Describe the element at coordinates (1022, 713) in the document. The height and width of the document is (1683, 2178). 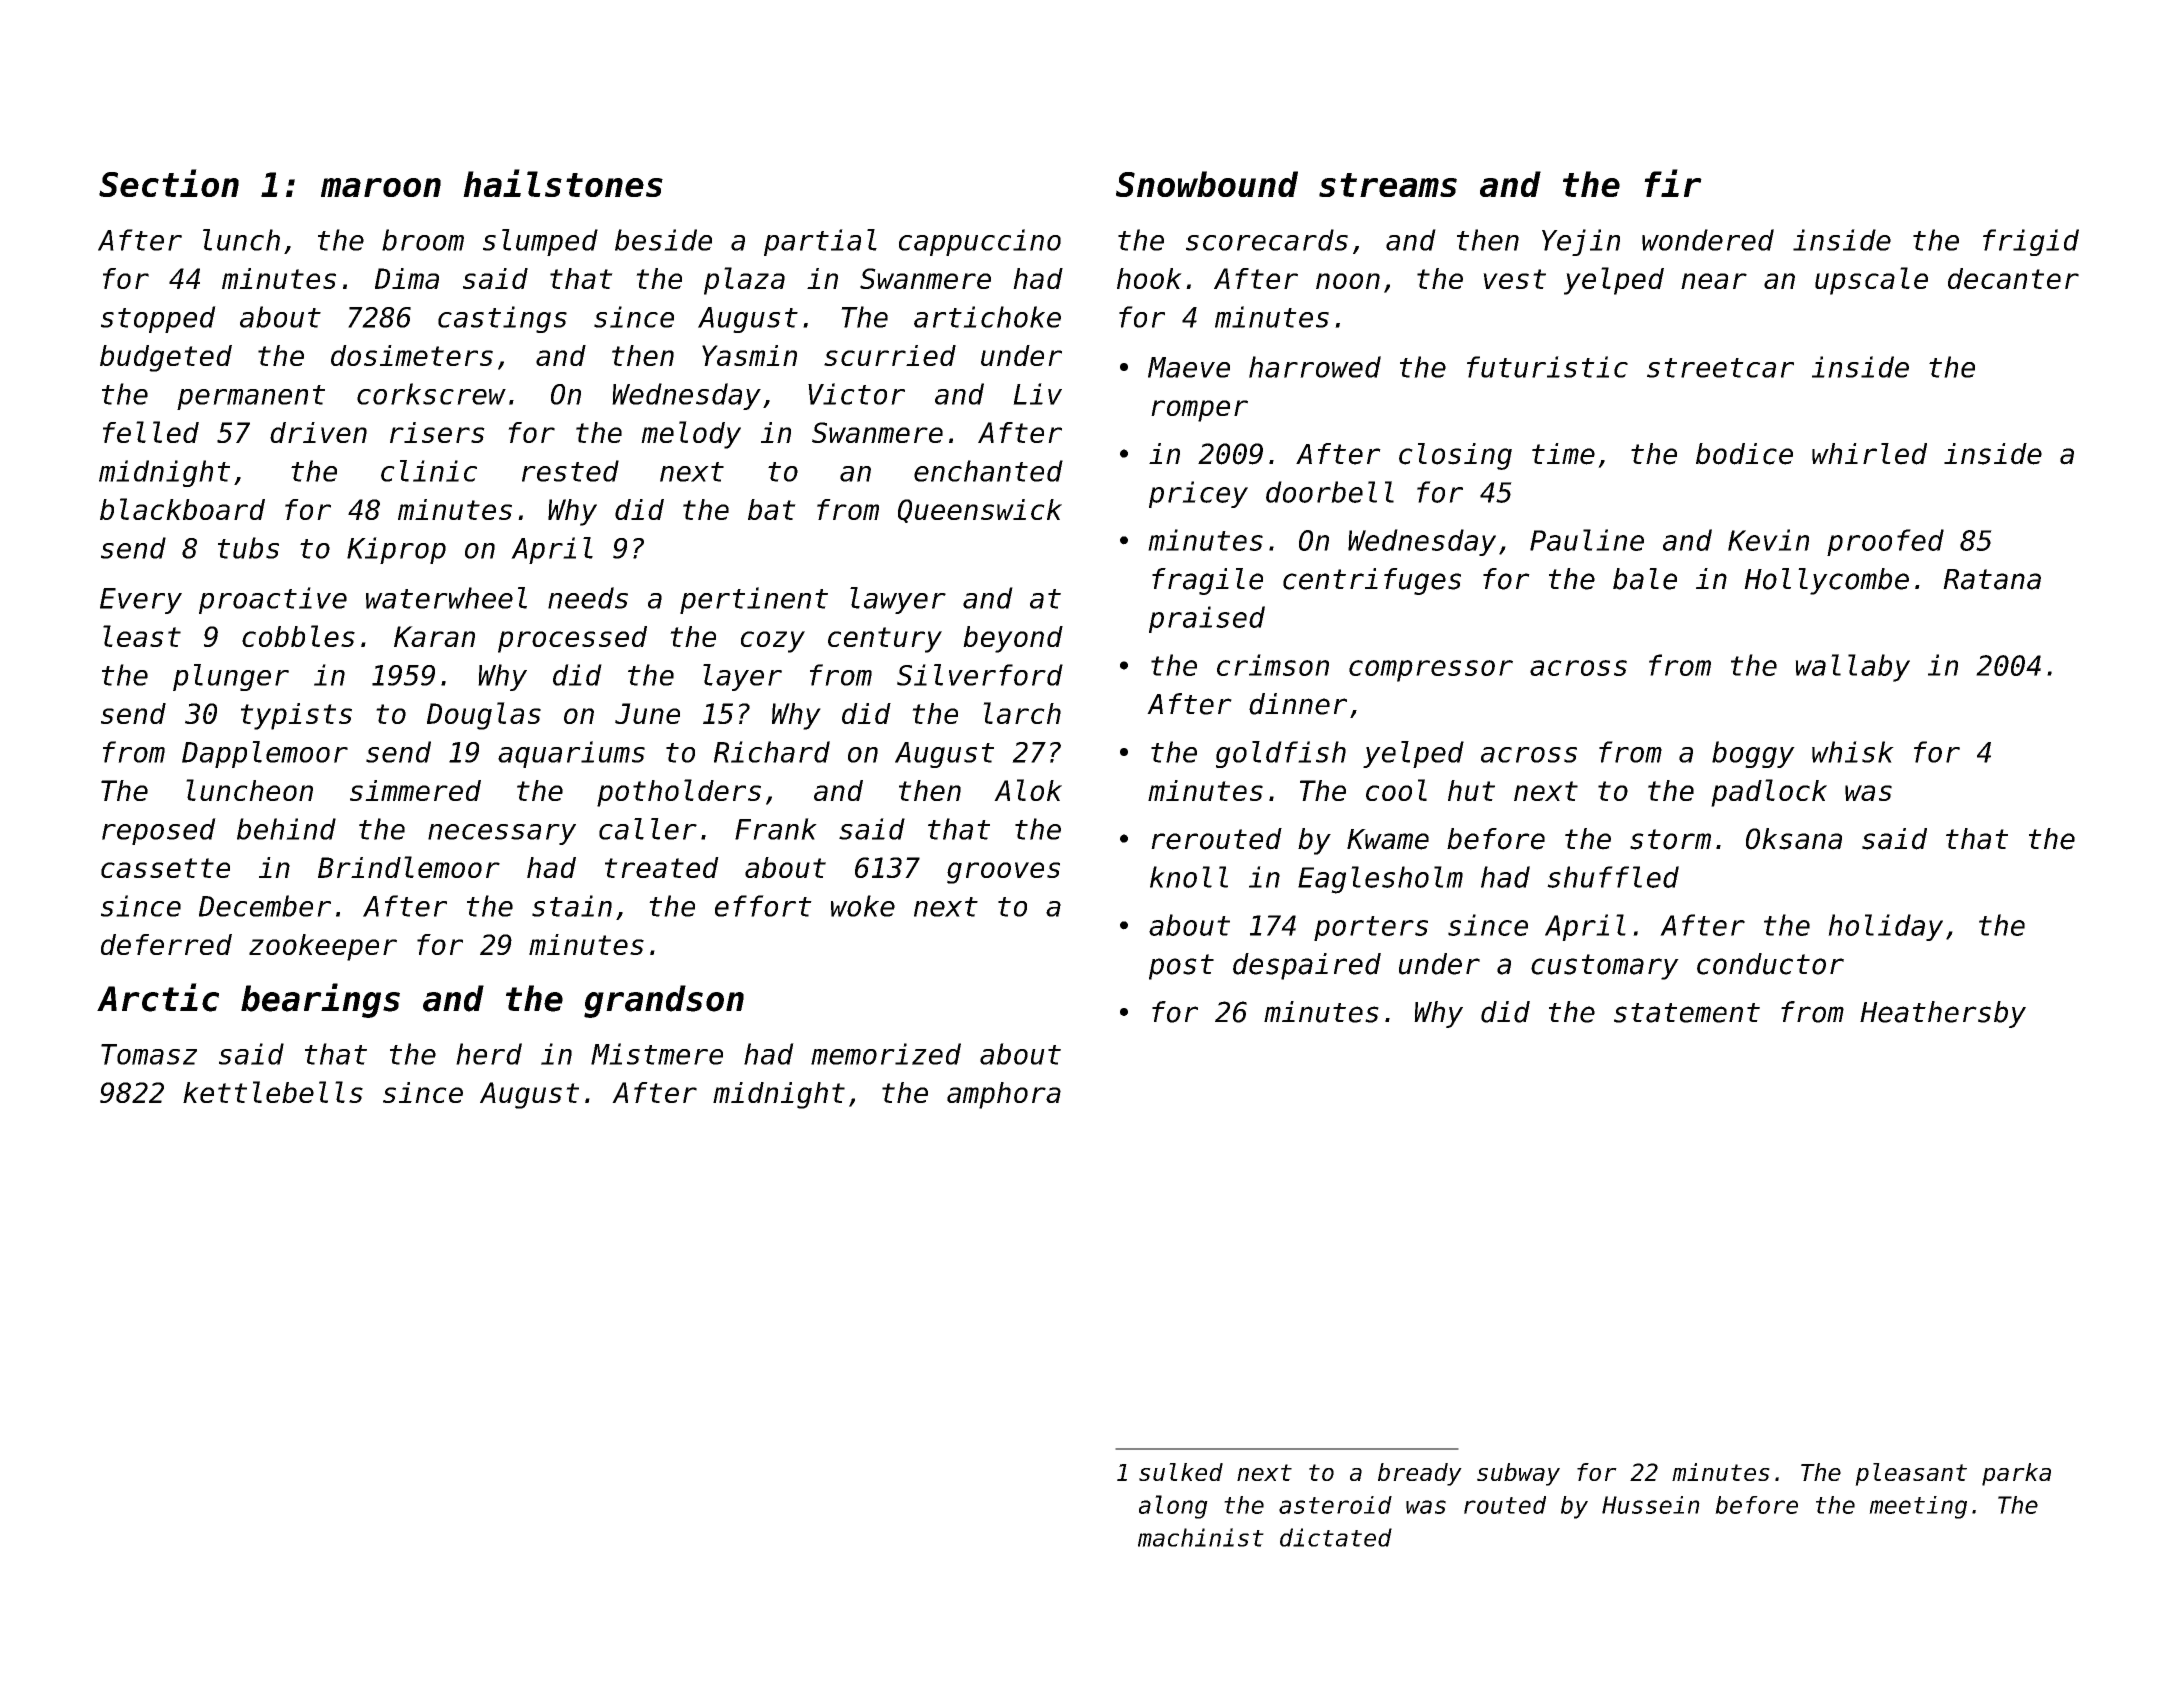
I see `larch` at that location.
